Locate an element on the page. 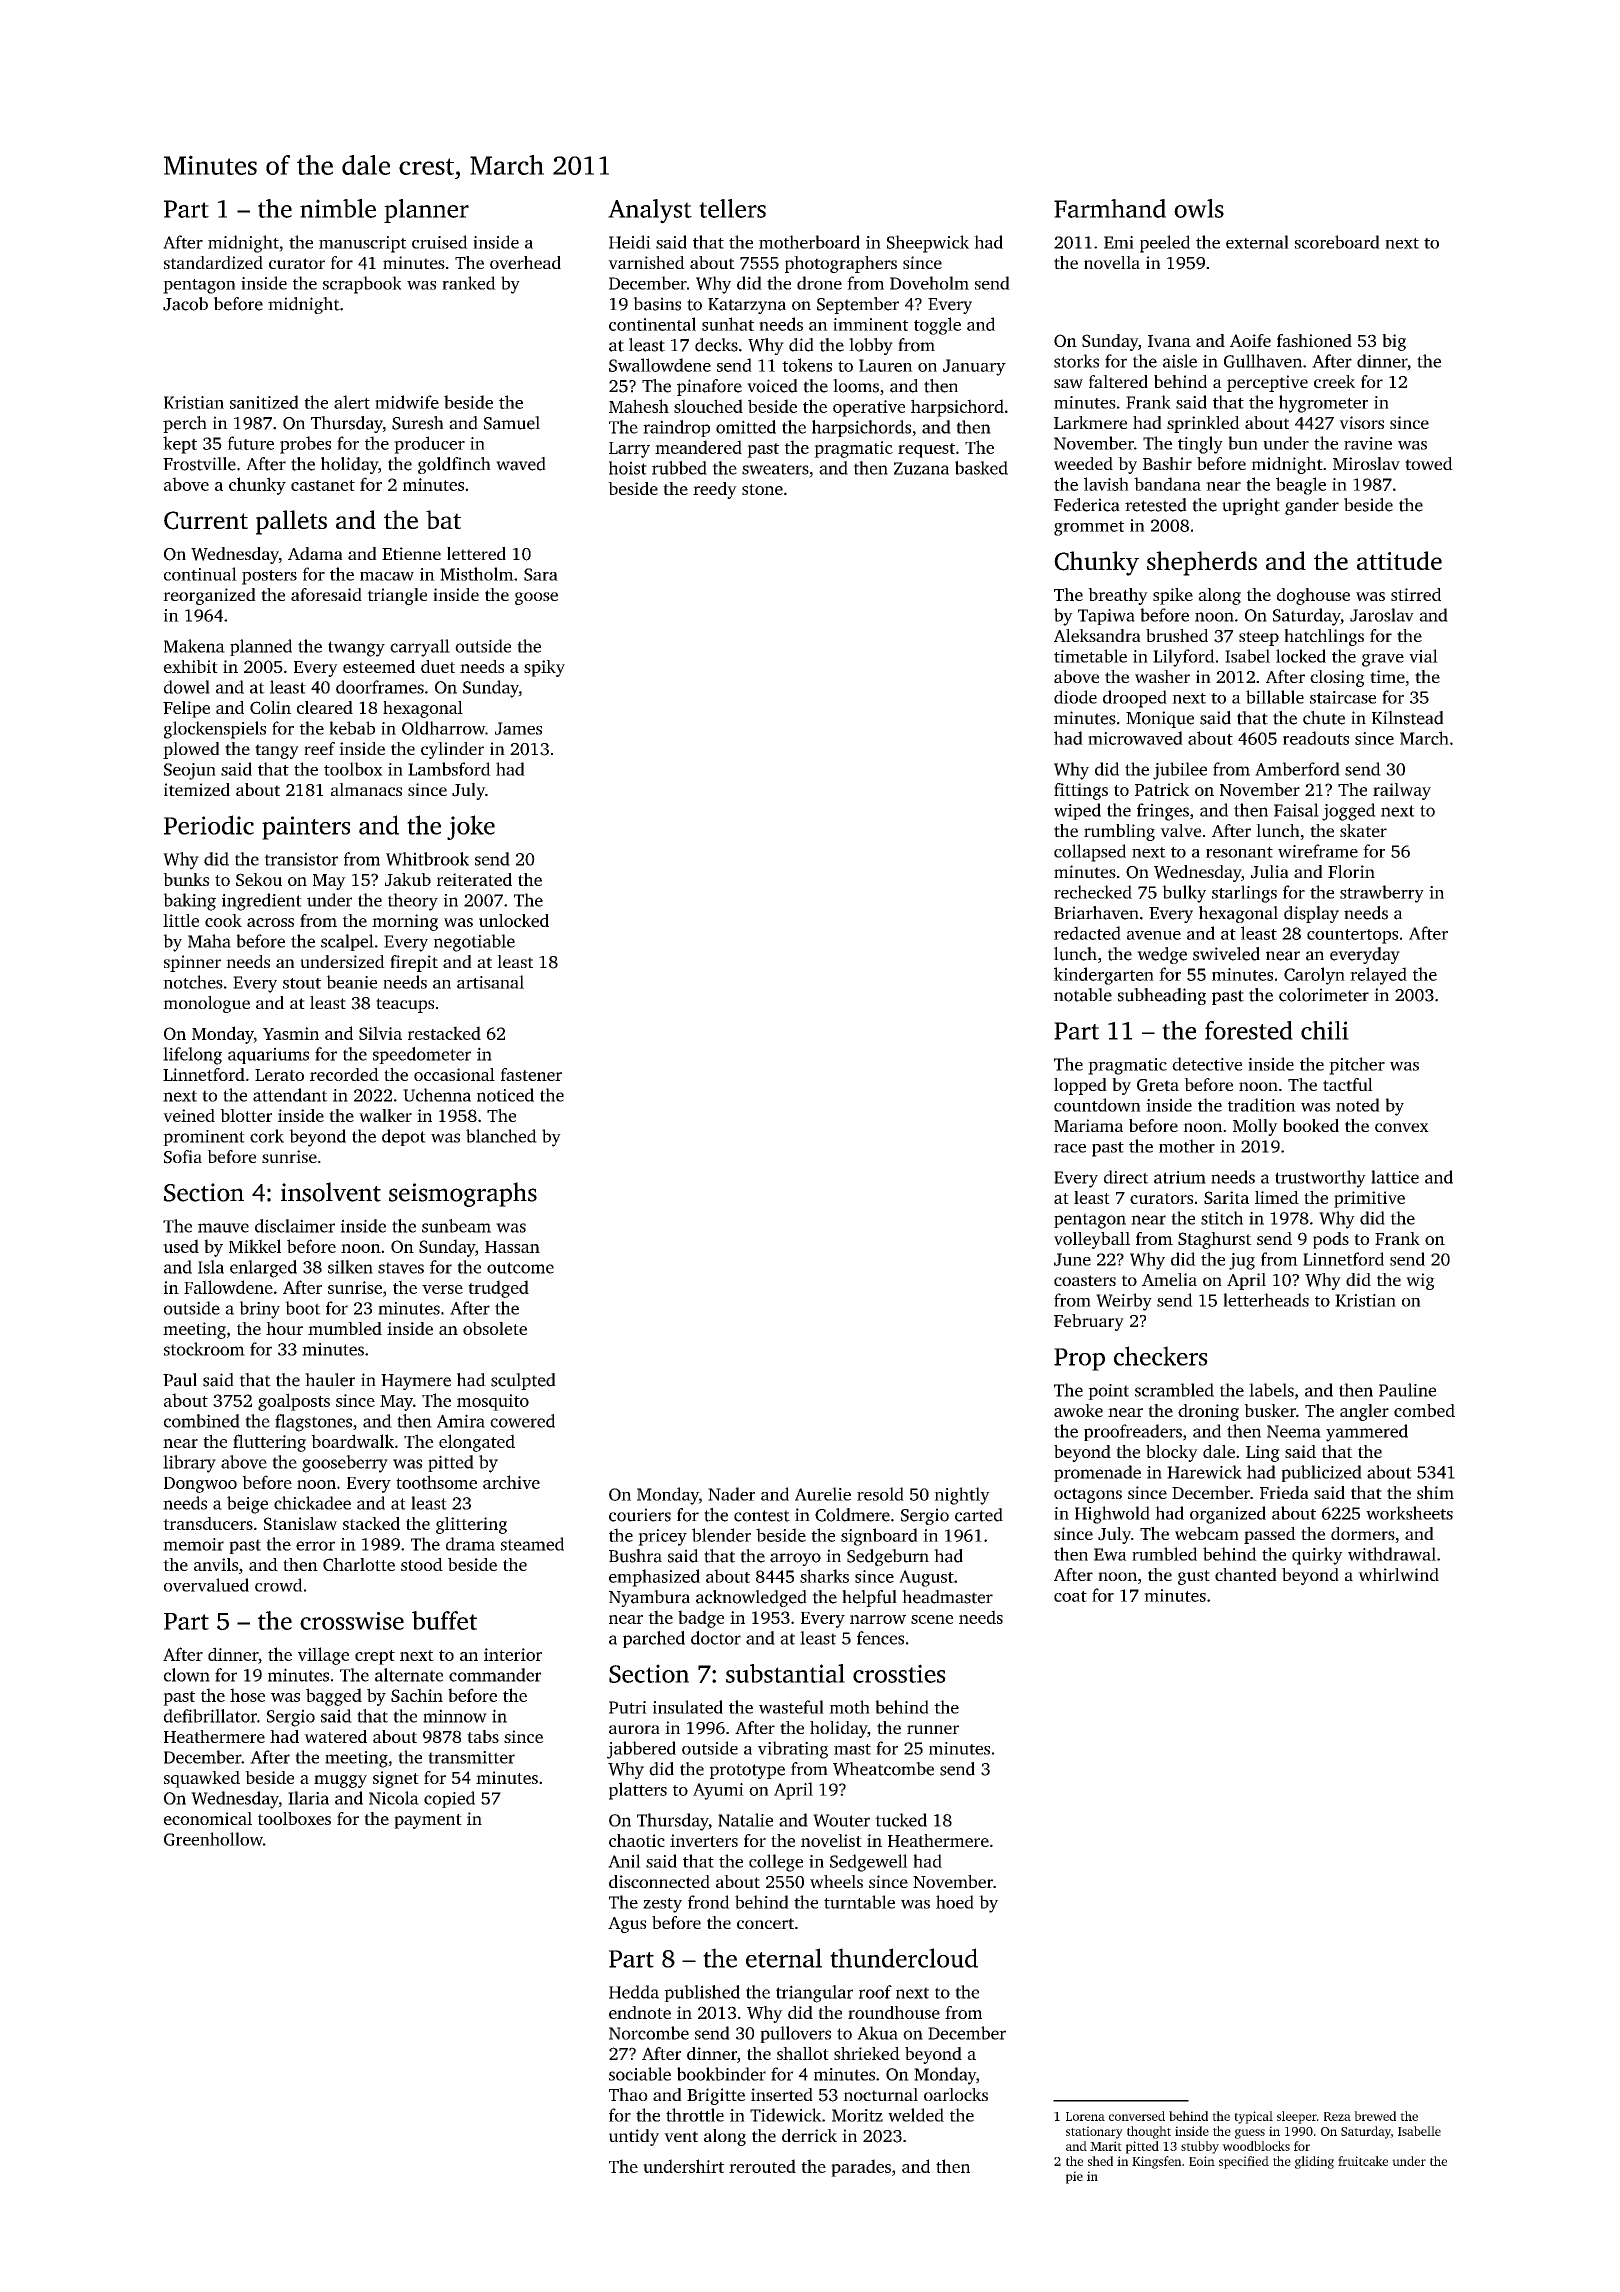  Swallowdene is located at coordinates (660, 365).
